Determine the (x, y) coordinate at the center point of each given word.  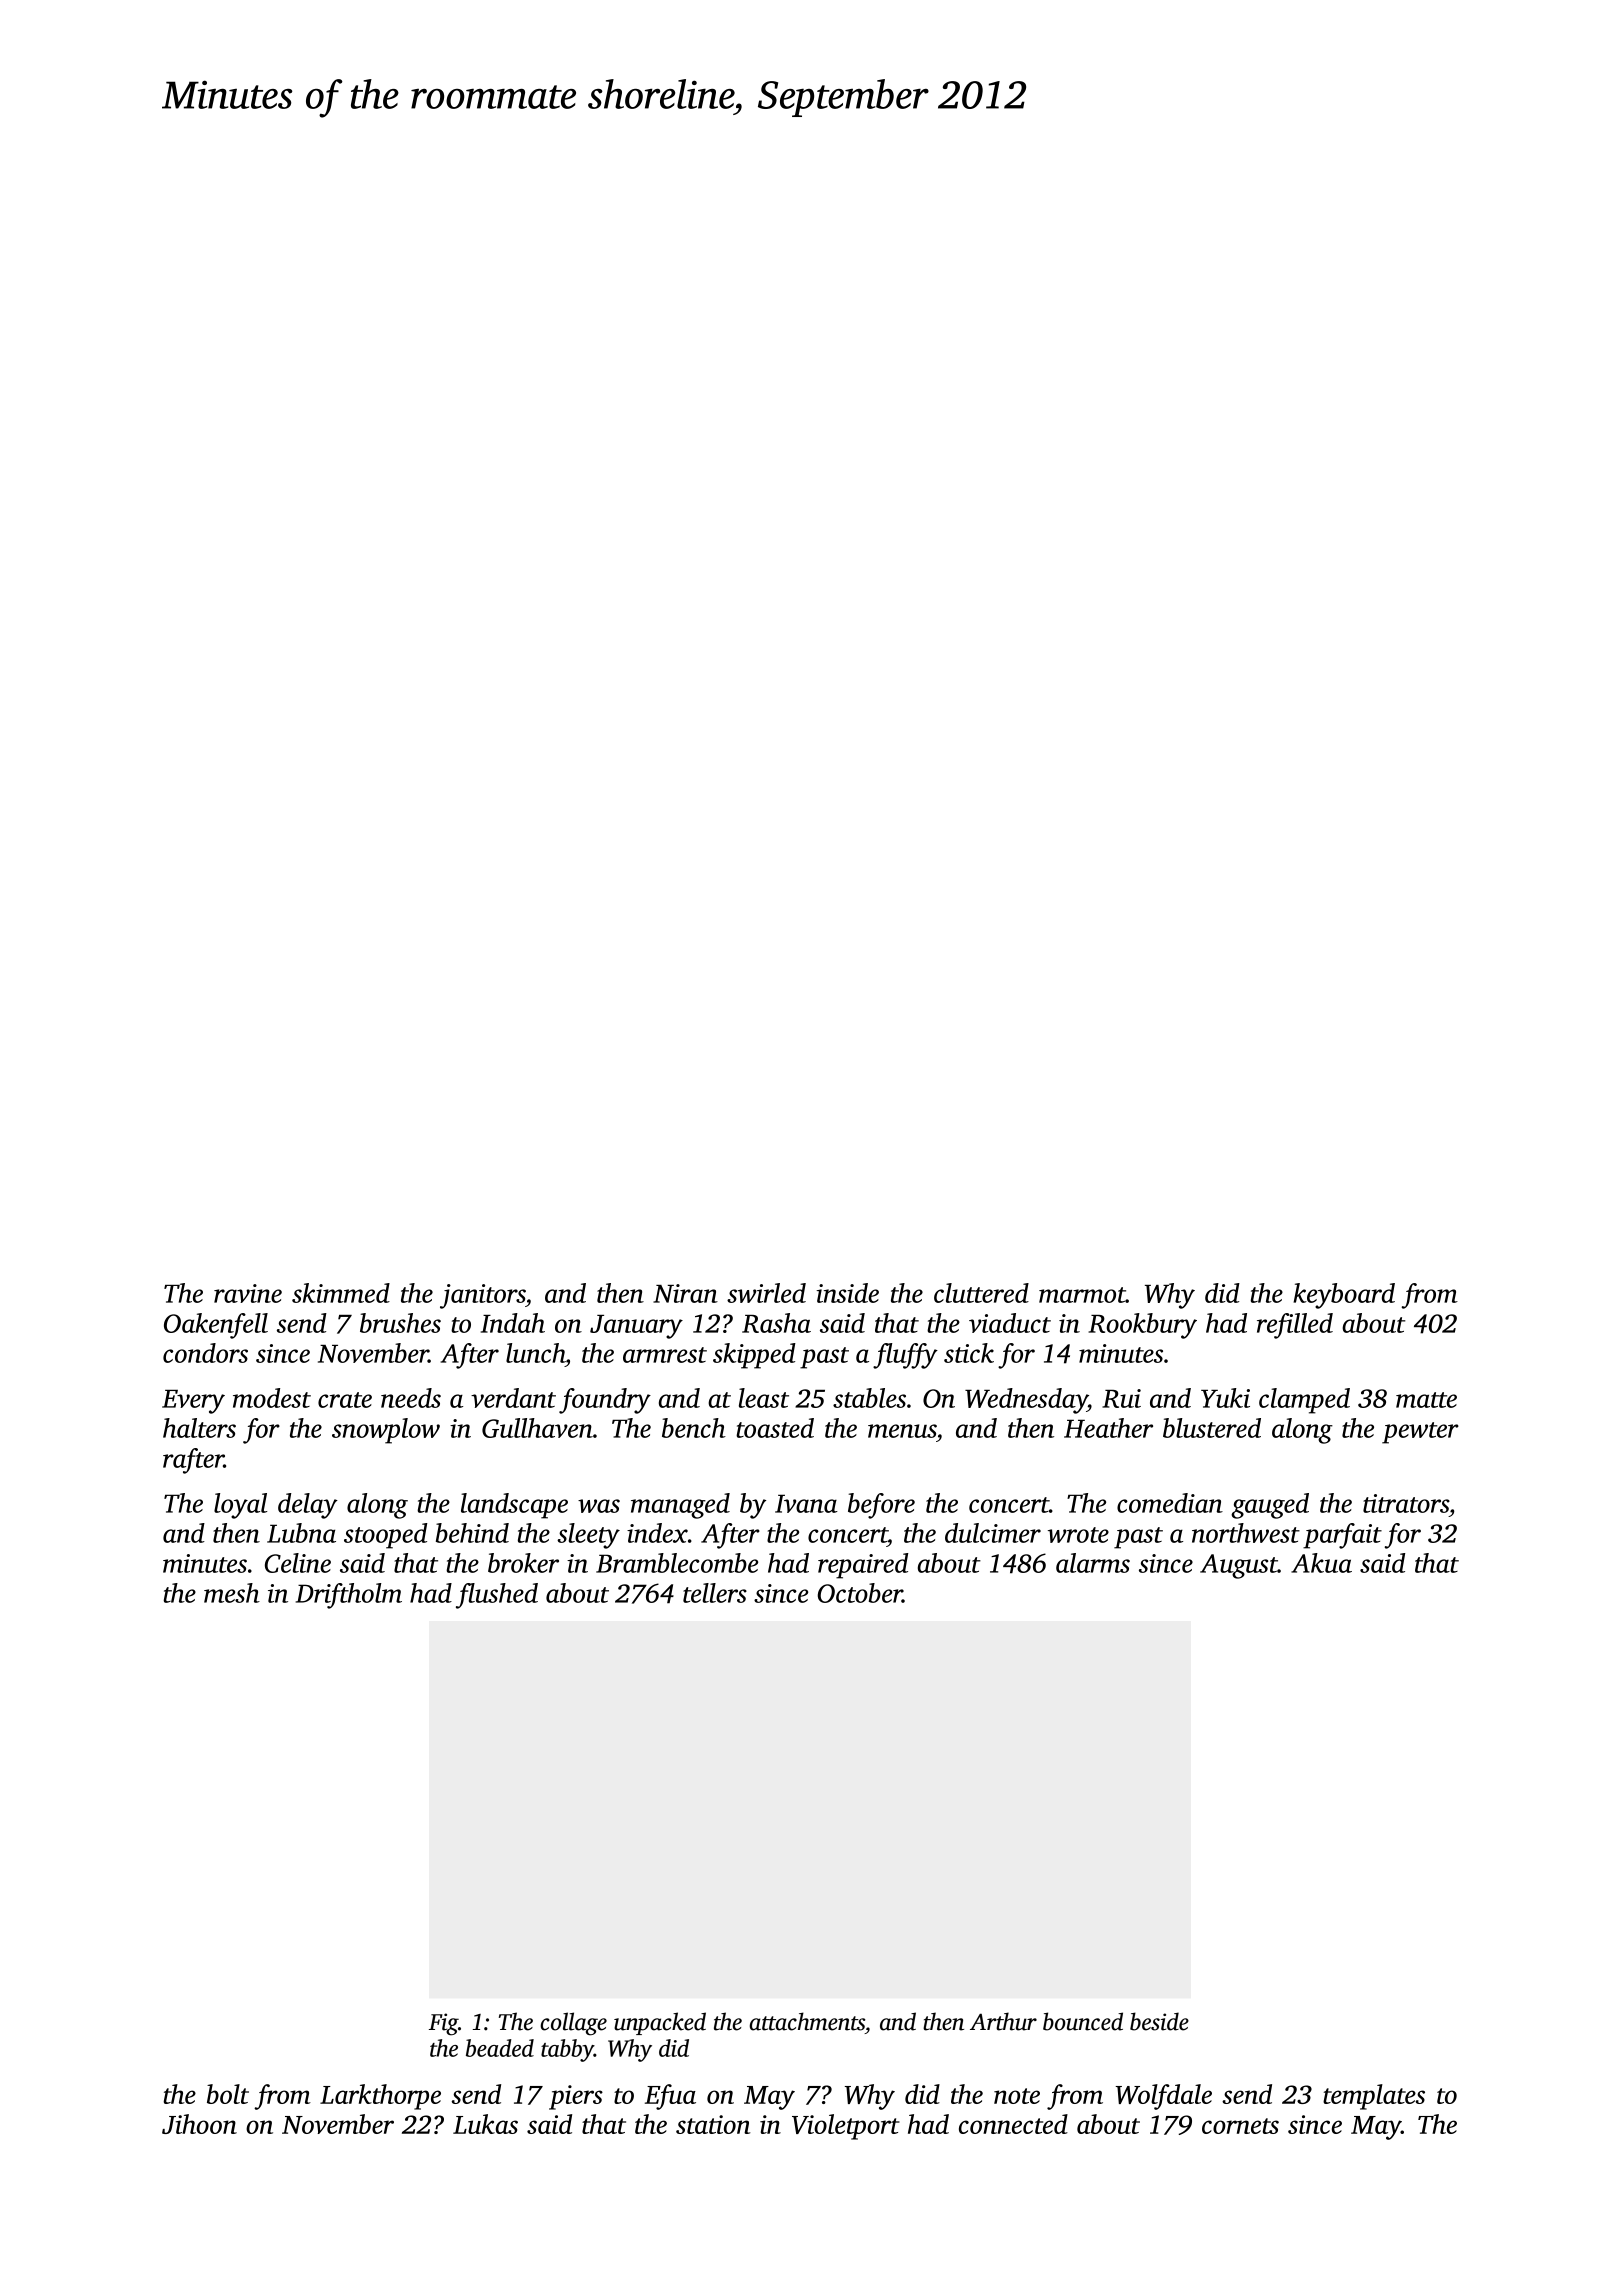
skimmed (341, 1293)
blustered (1212, 1428)
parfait (1342, 1536)
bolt (228, 2094)
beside (1159, 2021)
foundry (605, 1401)
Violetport (846, 2127)
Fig (443, 2024)
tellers (715, 1593)
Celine (298, 1563)
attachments (807, 2021)
